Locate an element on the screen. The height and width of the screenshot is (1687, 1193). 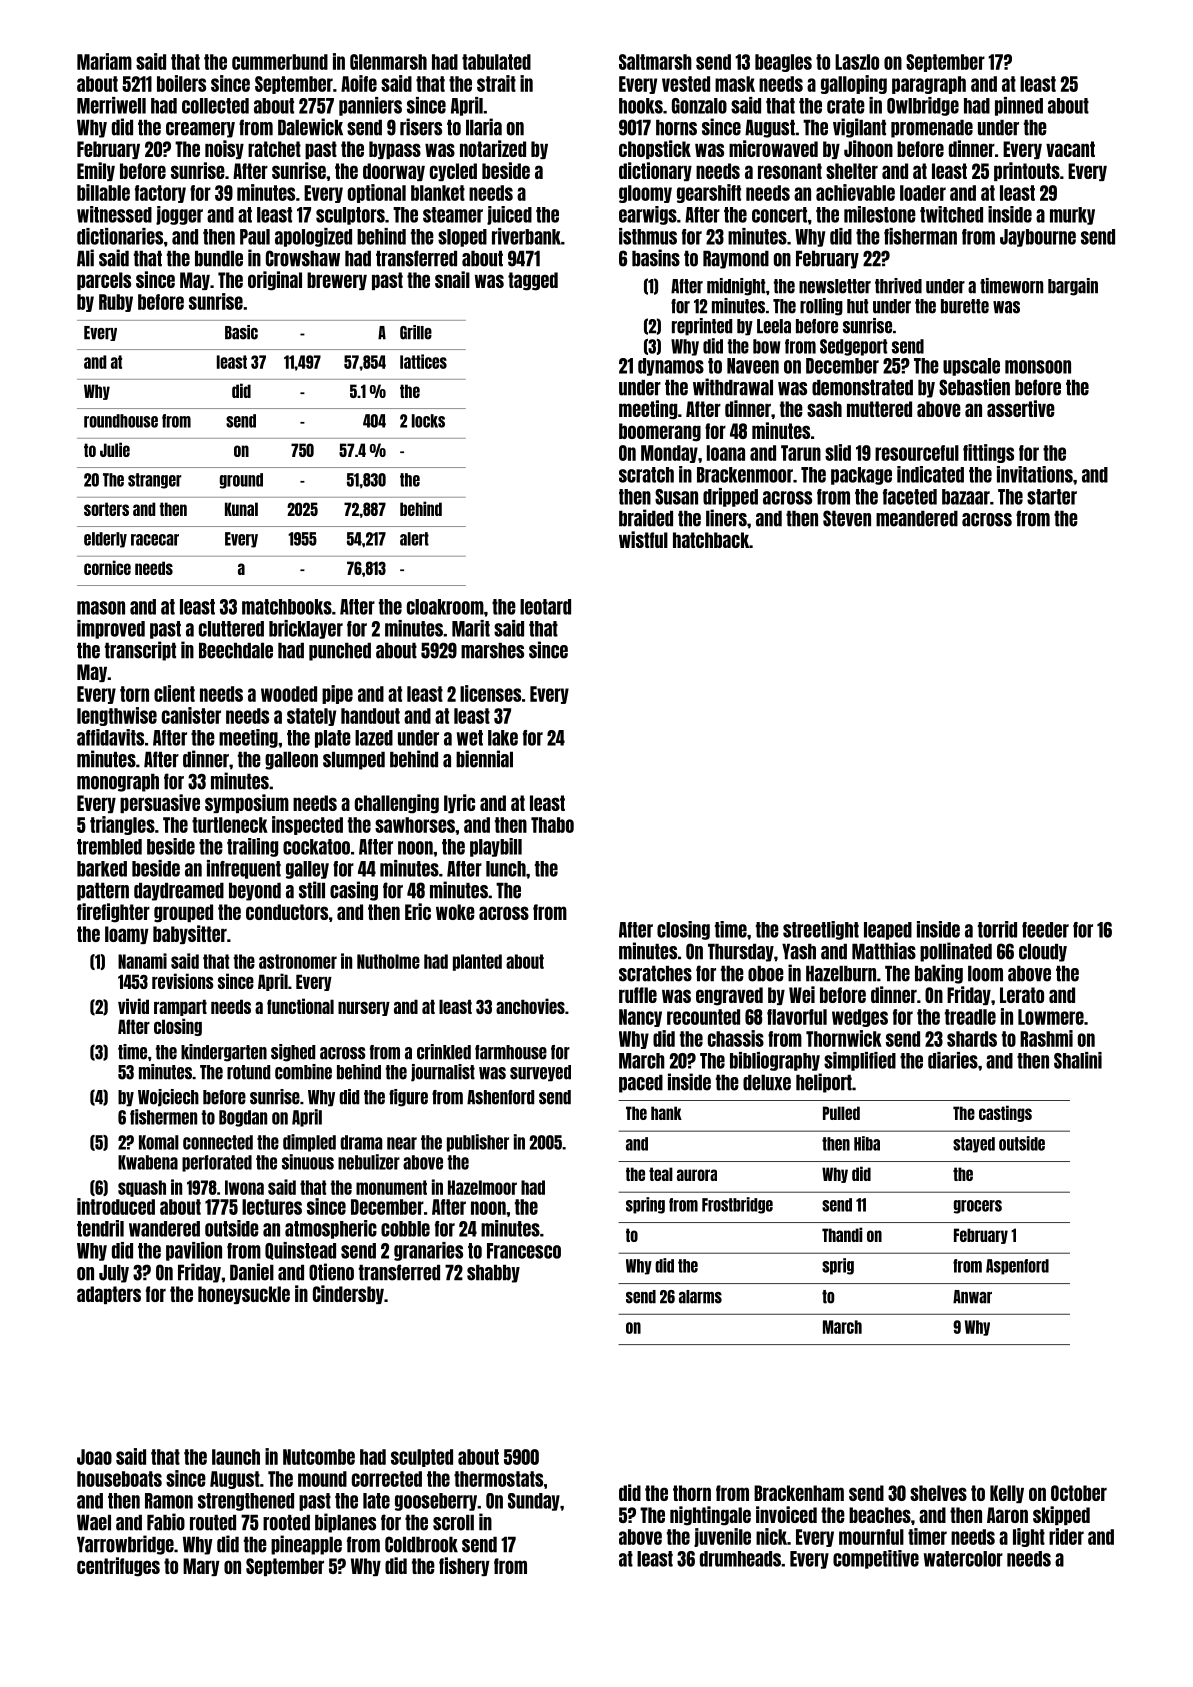
Francesco is located at coordinates (524, 1251).
